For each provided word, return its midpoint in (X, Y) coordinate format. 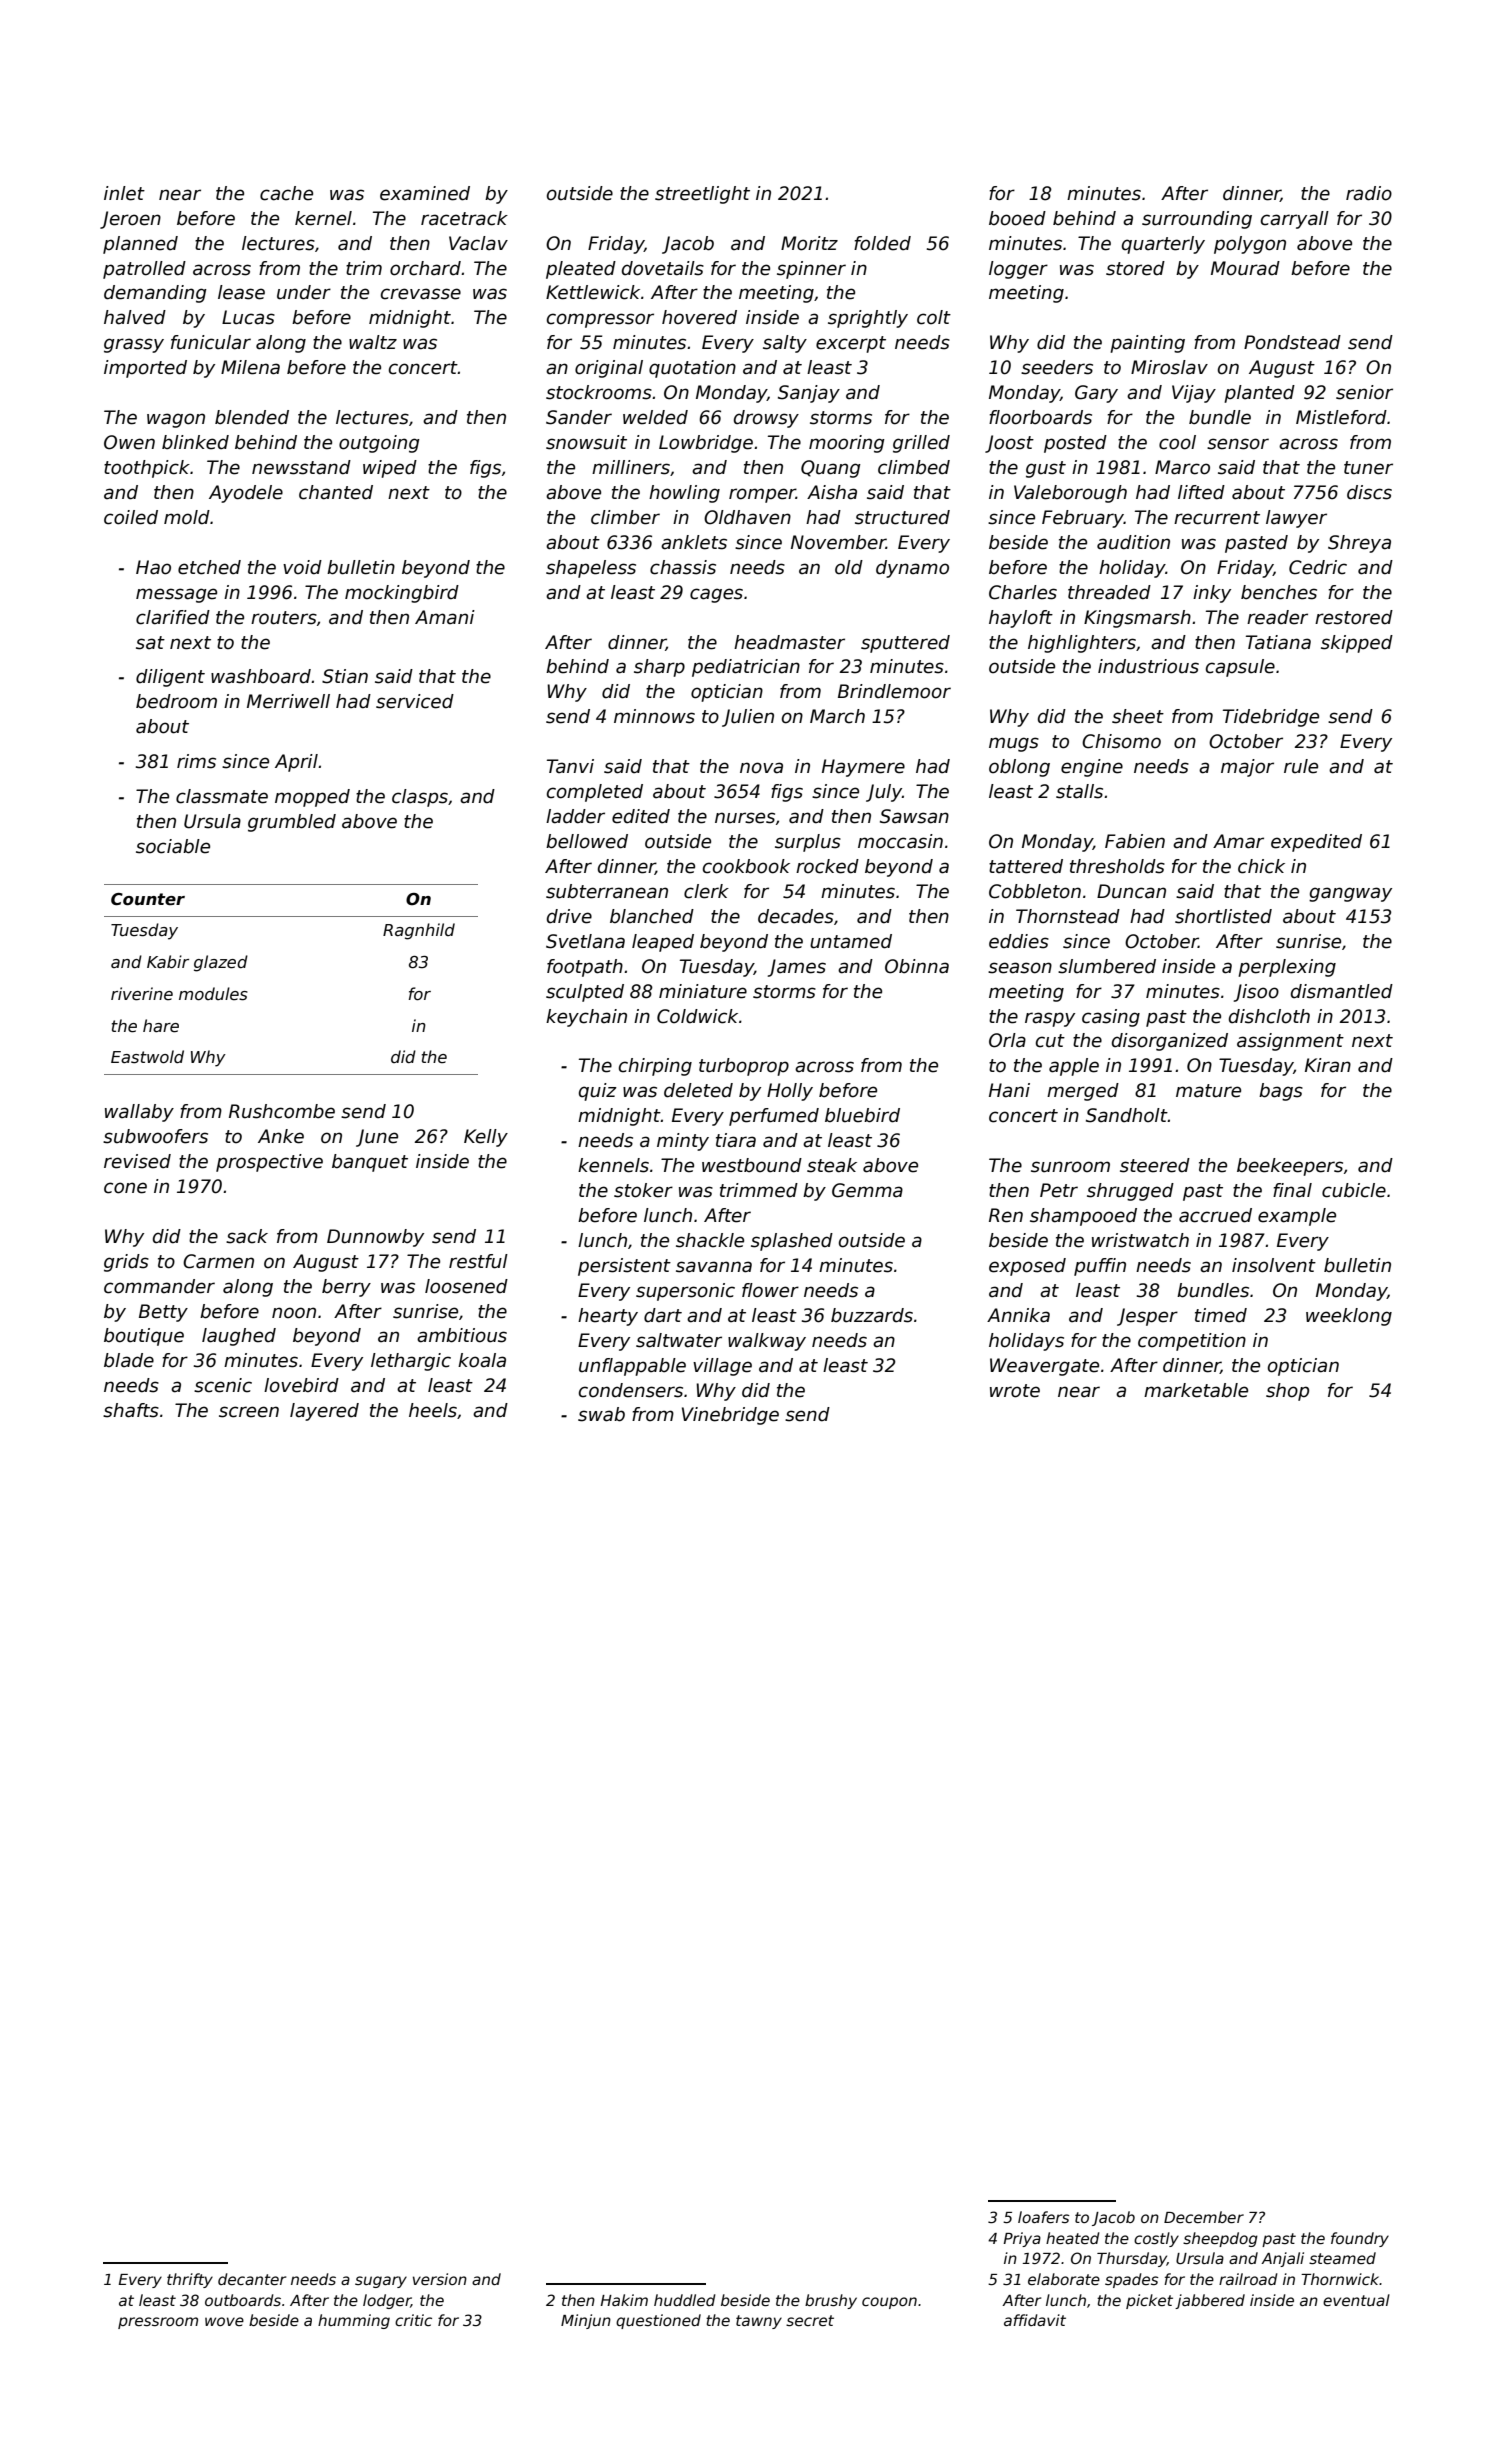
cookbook (746, 866)
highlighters (1082, 644)
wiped (390, 469)
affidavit (1035, 2320)
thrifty (190, 2280)
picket (1149, 2301)
